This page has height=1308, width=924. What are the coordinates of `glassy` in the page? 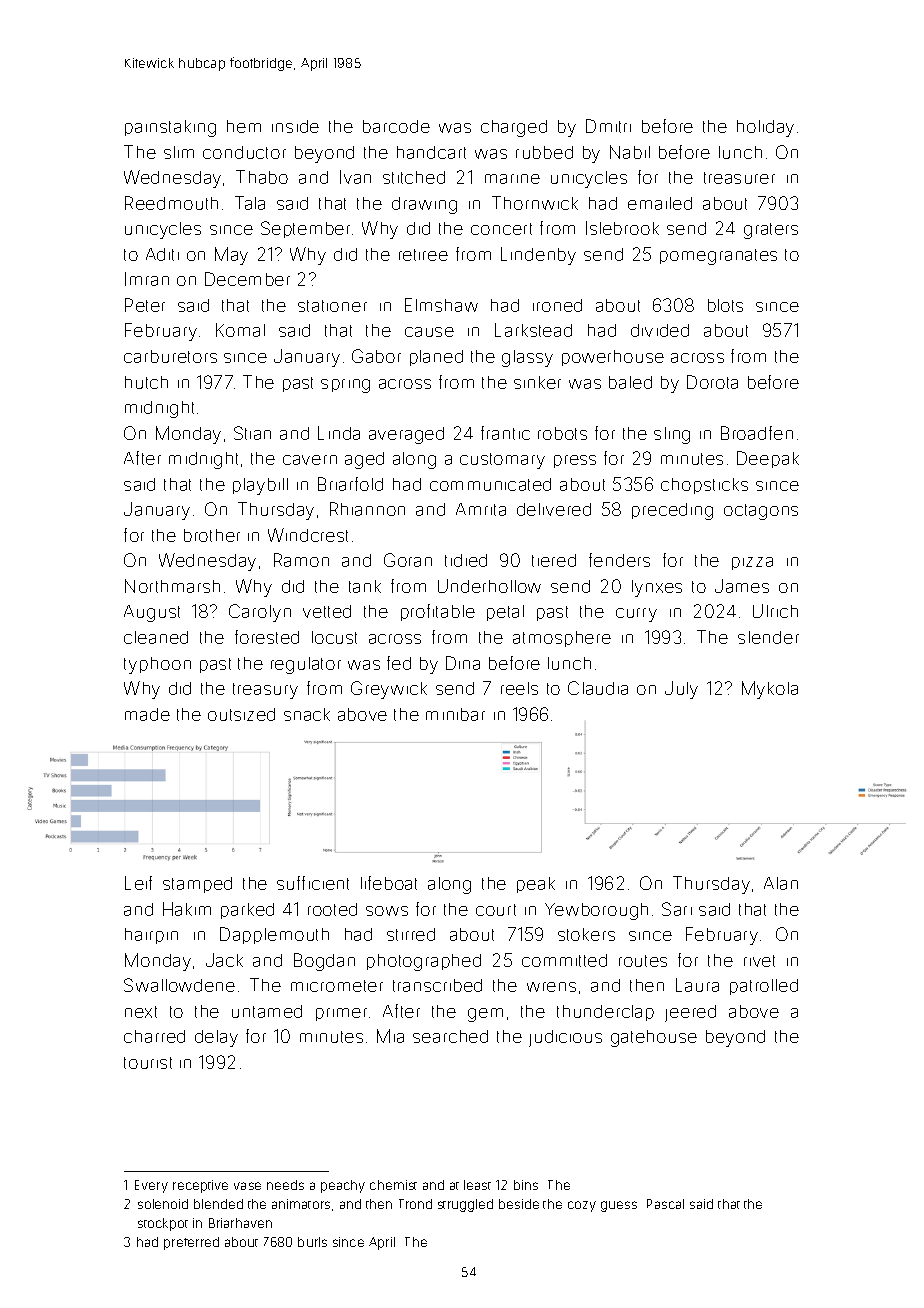 It's located at (527, 358).
